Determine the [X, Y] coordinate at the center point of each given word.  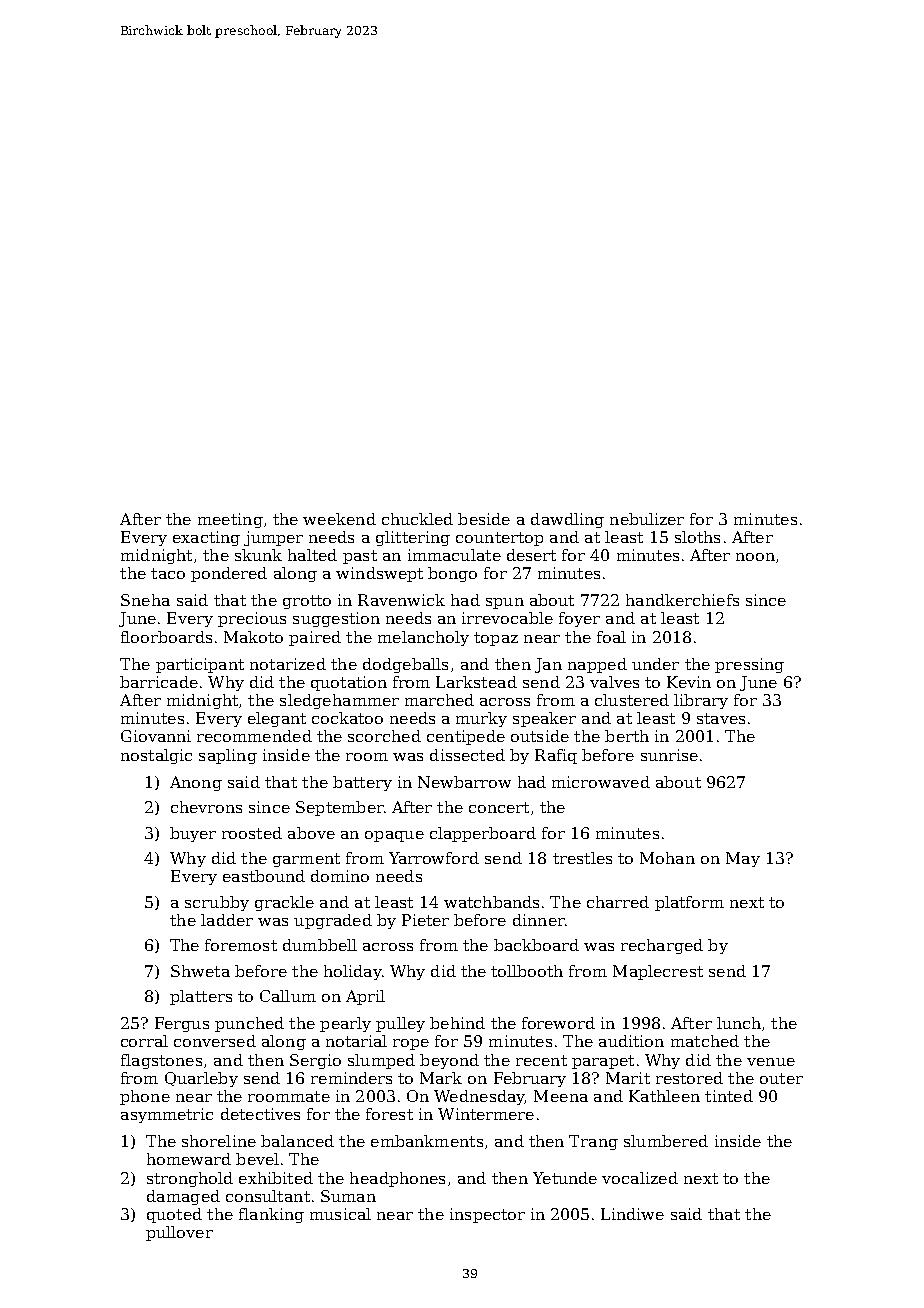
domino [340, 876]
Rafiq [556, 756]
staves [721, 718]
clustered [632, 700]
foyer [579, 619]
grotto [307, 602]
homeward [189, 1159]
